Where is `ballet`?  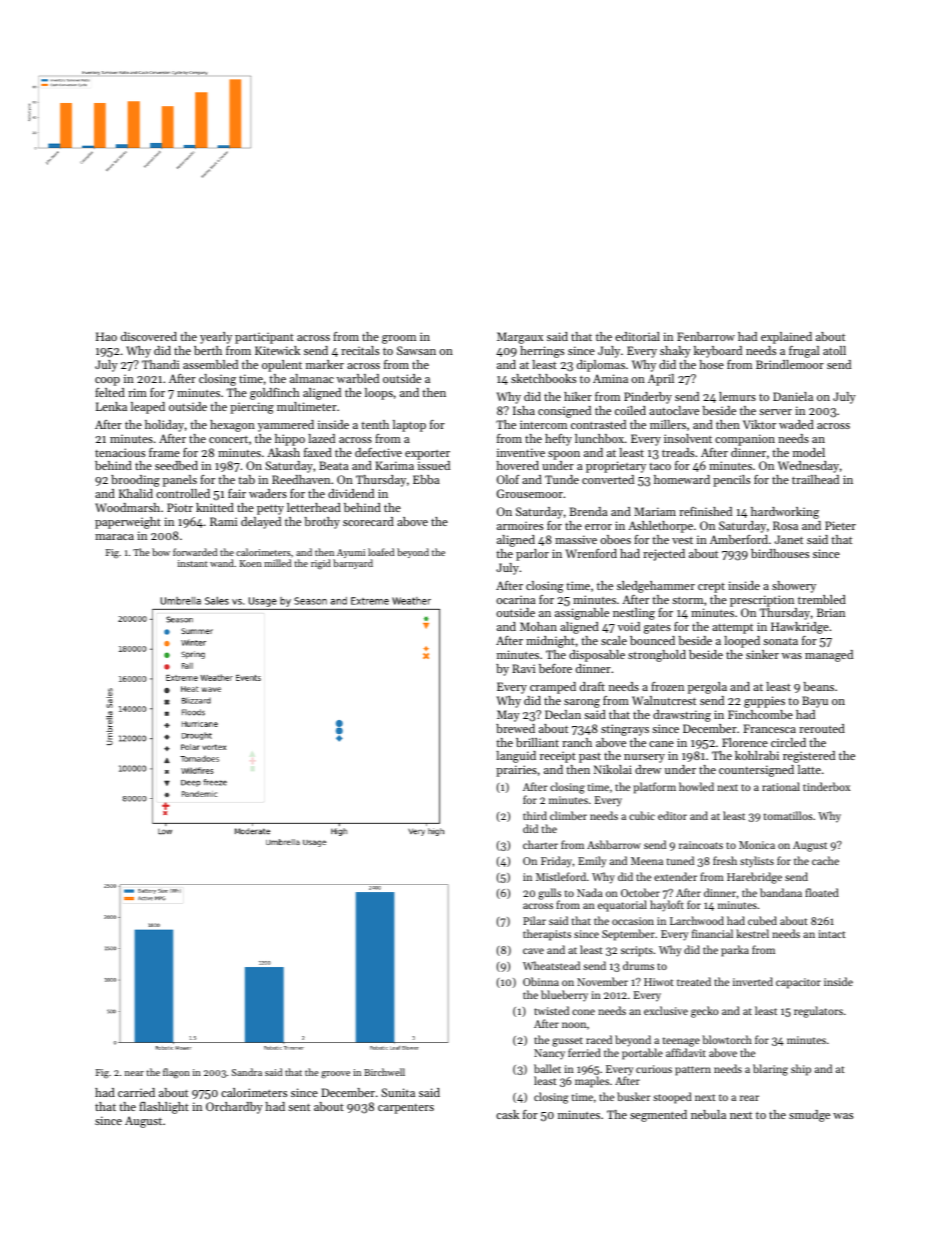 ballet is located at coordinates (547, 1068).
